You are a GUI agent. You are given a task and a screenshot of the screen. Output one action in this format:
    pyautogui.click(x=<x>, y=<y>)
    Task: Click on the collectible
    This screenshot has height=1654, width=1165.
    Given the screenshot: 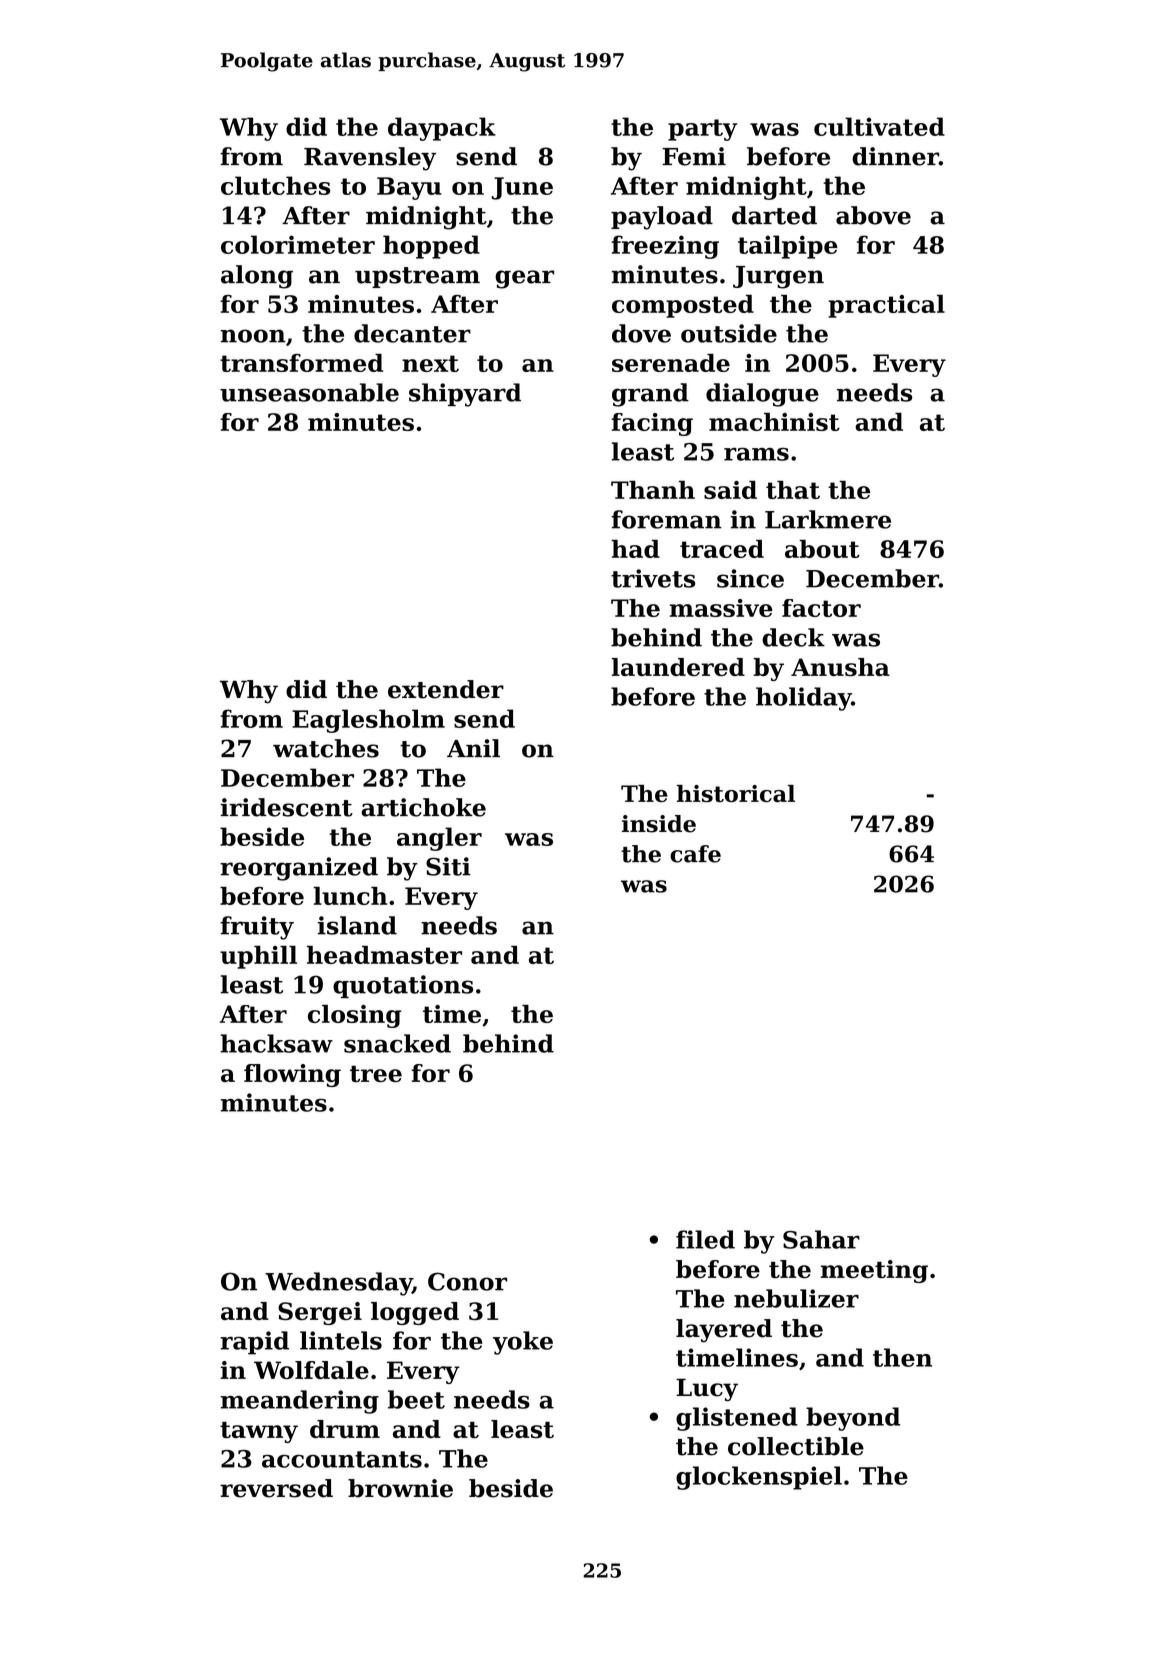 What is the action you would take?
    pyautogui.click(x=796, y=1446)
